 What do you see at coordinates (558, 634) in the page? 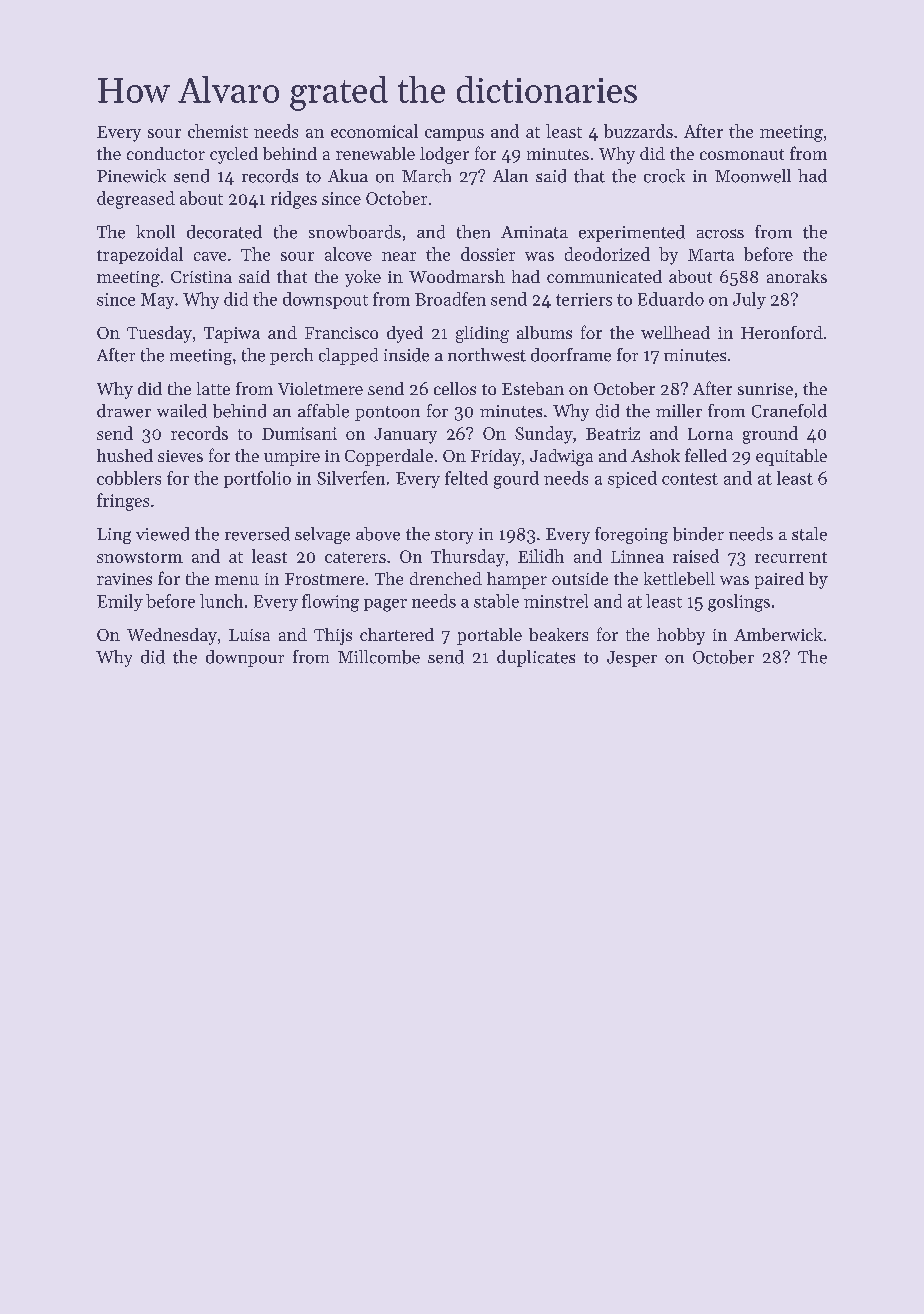
I see `beakers` at bounding box center [558, 634].
